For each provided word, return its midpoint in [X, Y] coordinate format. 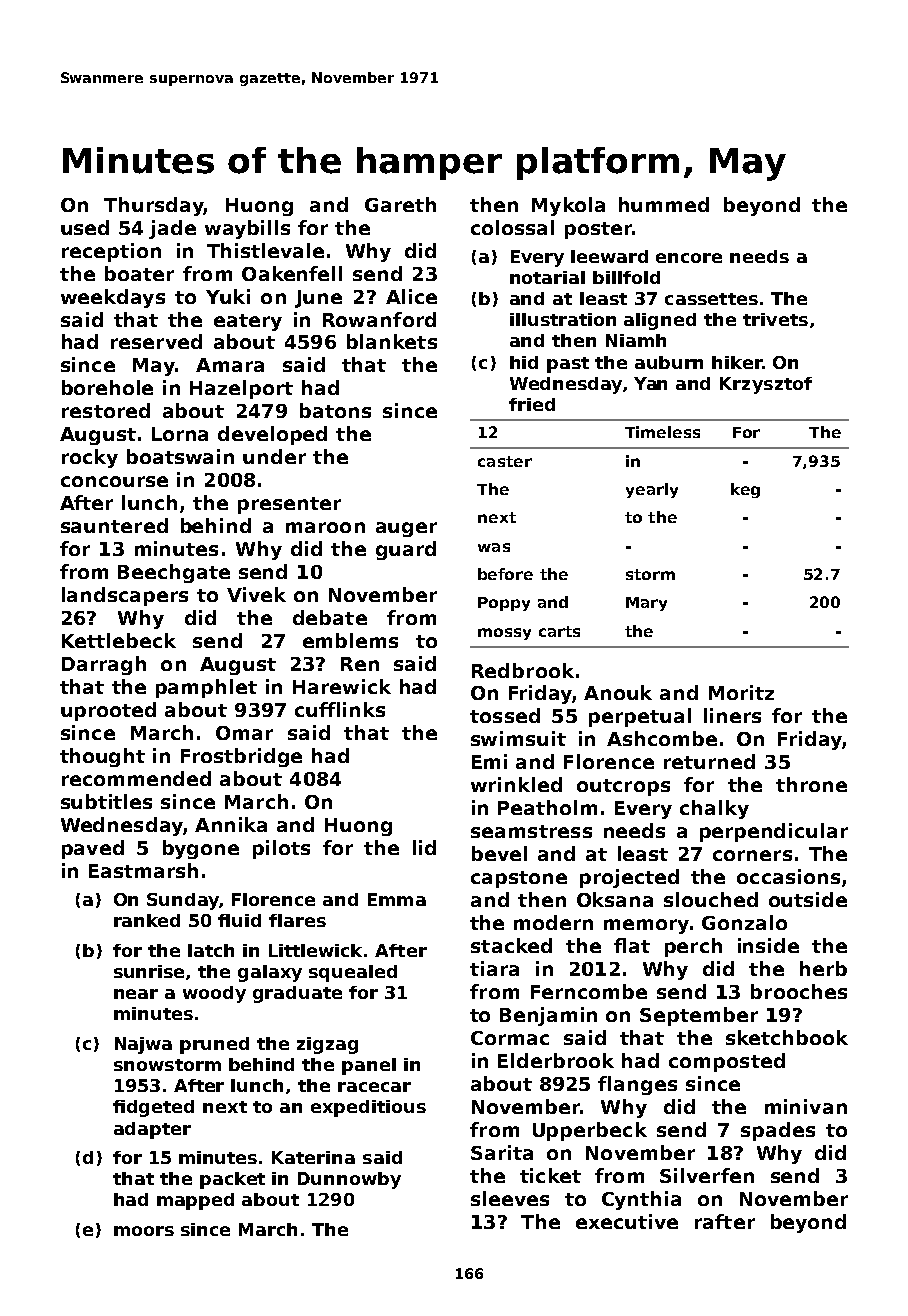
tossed [505, 715]
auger [406, 529]
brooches [799, 991]
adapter [152, 1130]
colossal [512, 227]
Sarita [502, 1152]
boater [139, 273]
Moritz [741, 692]
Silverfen [707, 1175]
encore [689, 258]
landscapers [125, 596]
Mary [646, 604]
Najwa [143, 1045]
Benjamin [548, 1016]
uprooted [108, 711]
